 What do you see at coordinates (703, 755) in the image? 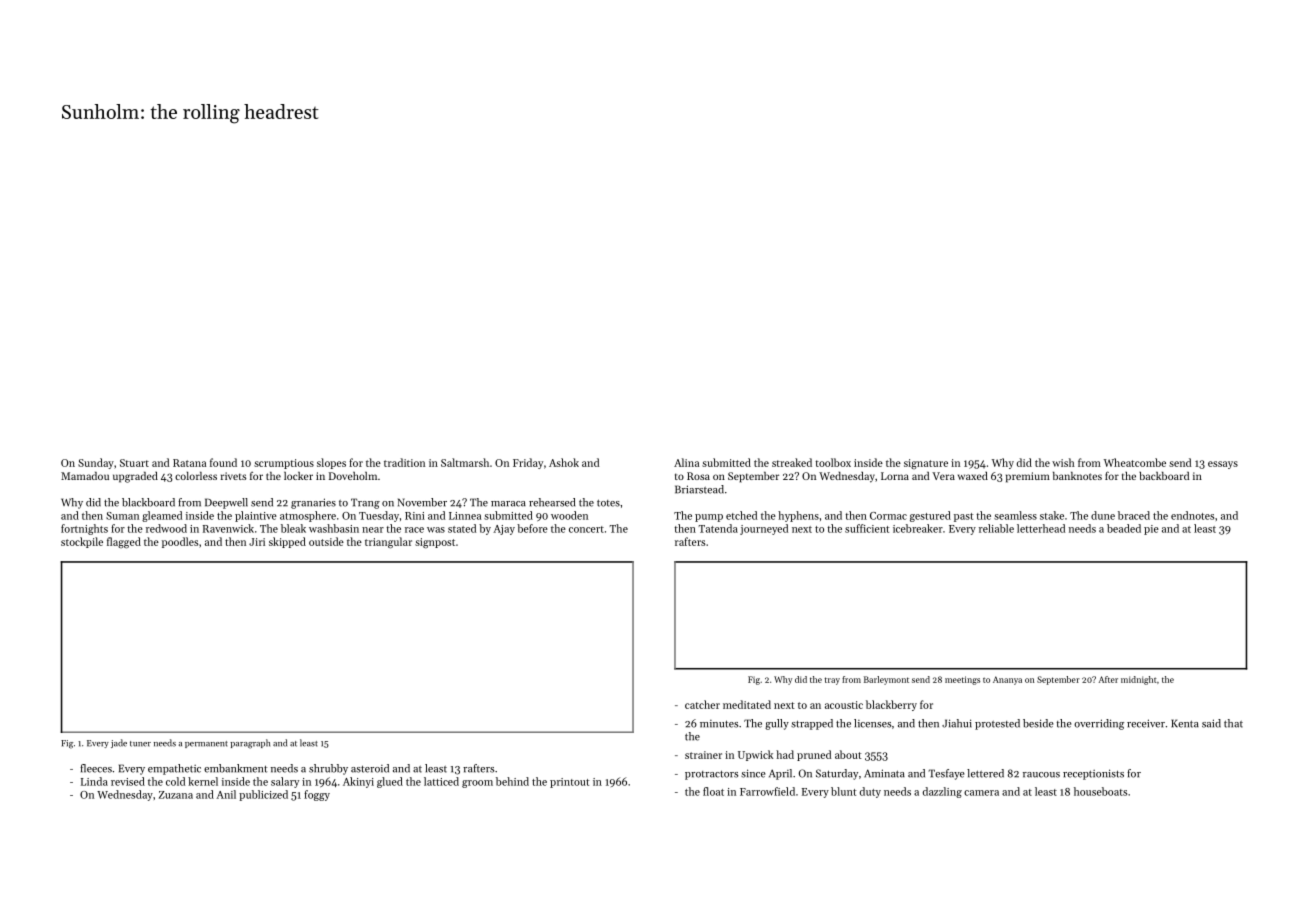
I see `strainer` at bounding box center [703, 755].
